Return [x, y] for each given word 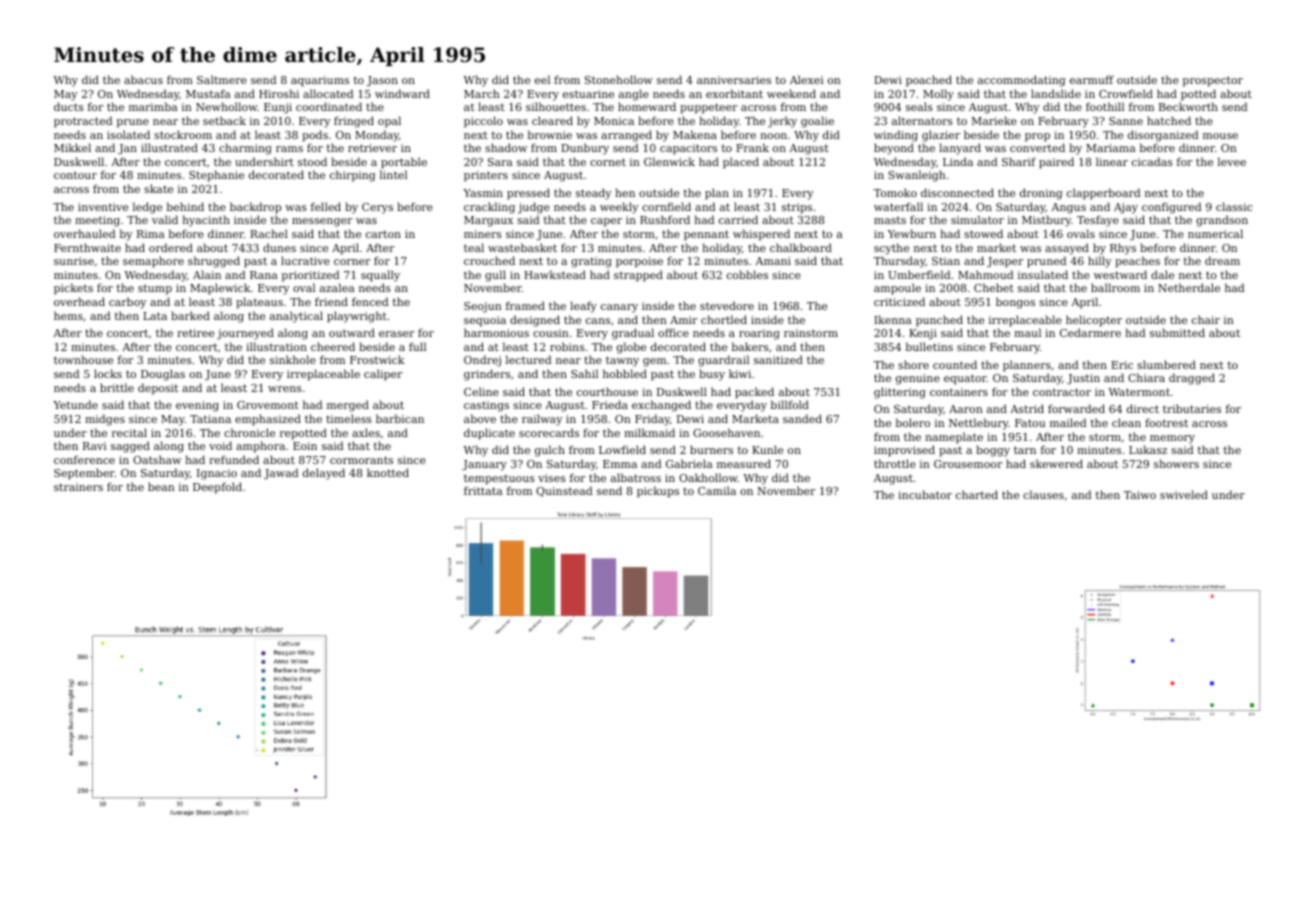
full [417, 346]
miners [483, 234]
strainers [78, 487]
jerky [782, 122]
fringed [354, 122]
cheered [333, 346]
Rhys [1123, 249]
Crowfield [1126, 93]
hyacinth [206, 221]
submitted [1177, 332]
